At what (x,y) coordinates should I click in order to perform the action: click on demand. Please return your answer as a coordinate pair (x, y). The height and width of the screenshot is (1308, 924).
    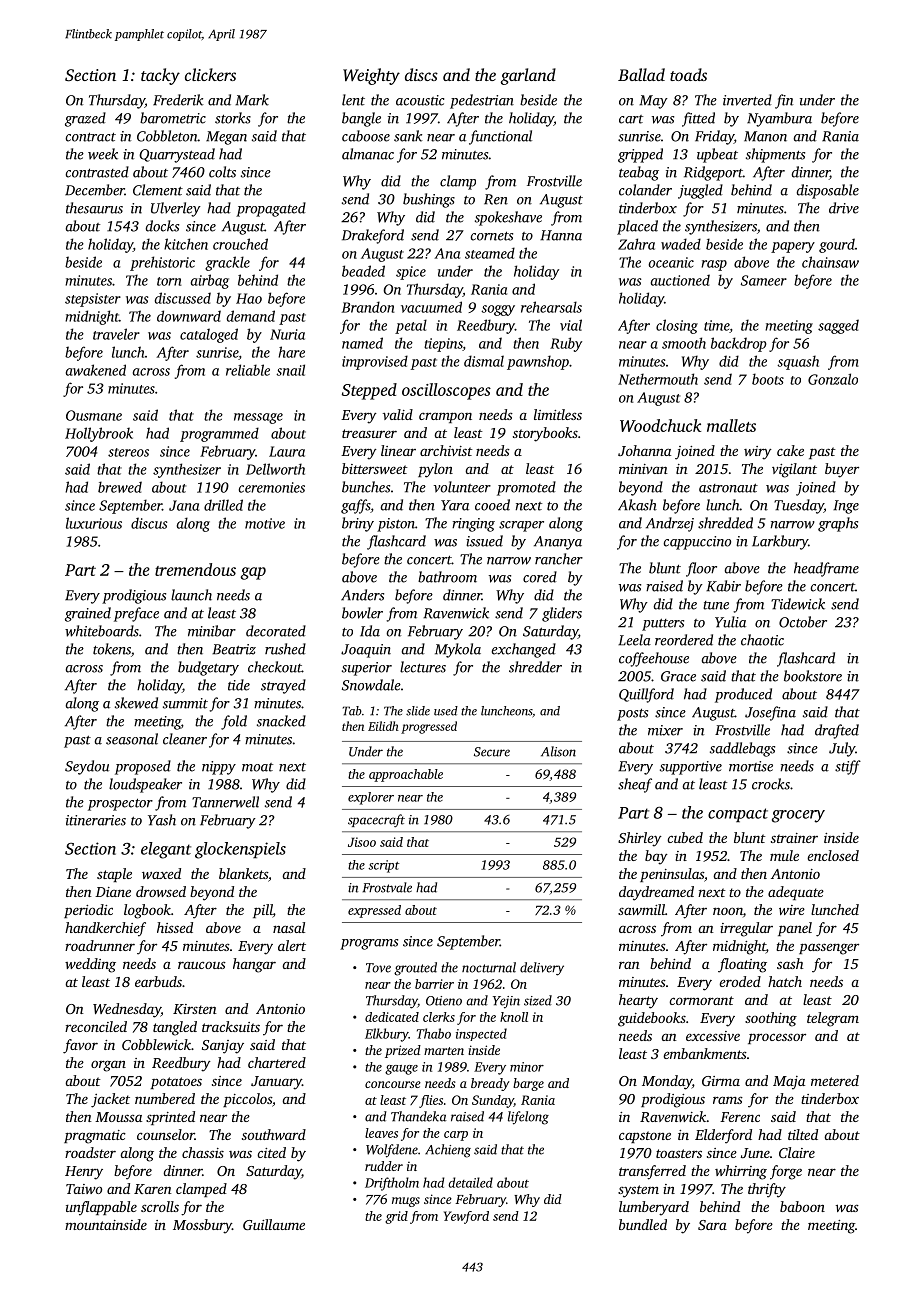
    Looking at the image, I should click on (251, 316).
